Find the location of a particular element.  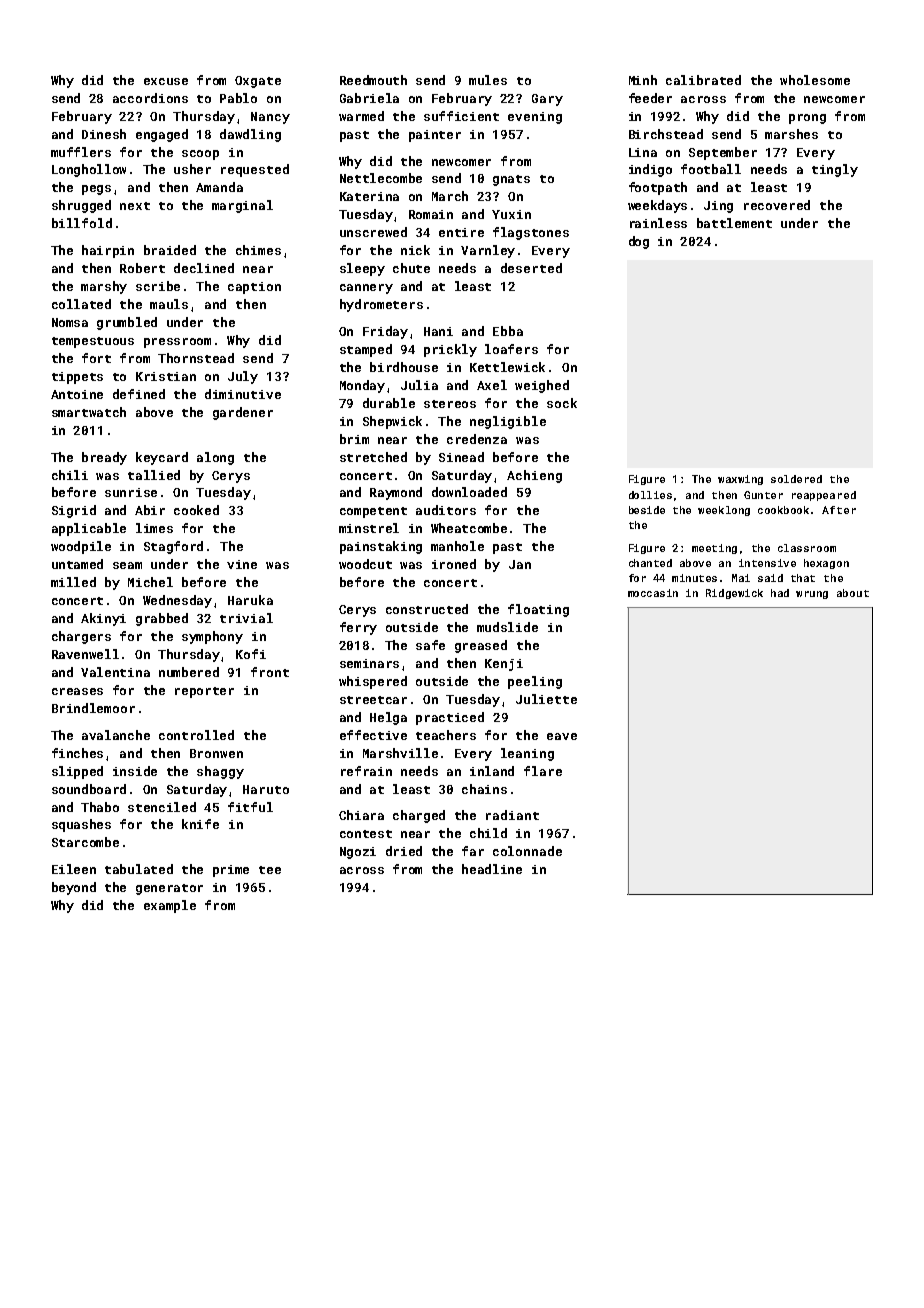

Longhollow is located at coordinates (89, 170).
